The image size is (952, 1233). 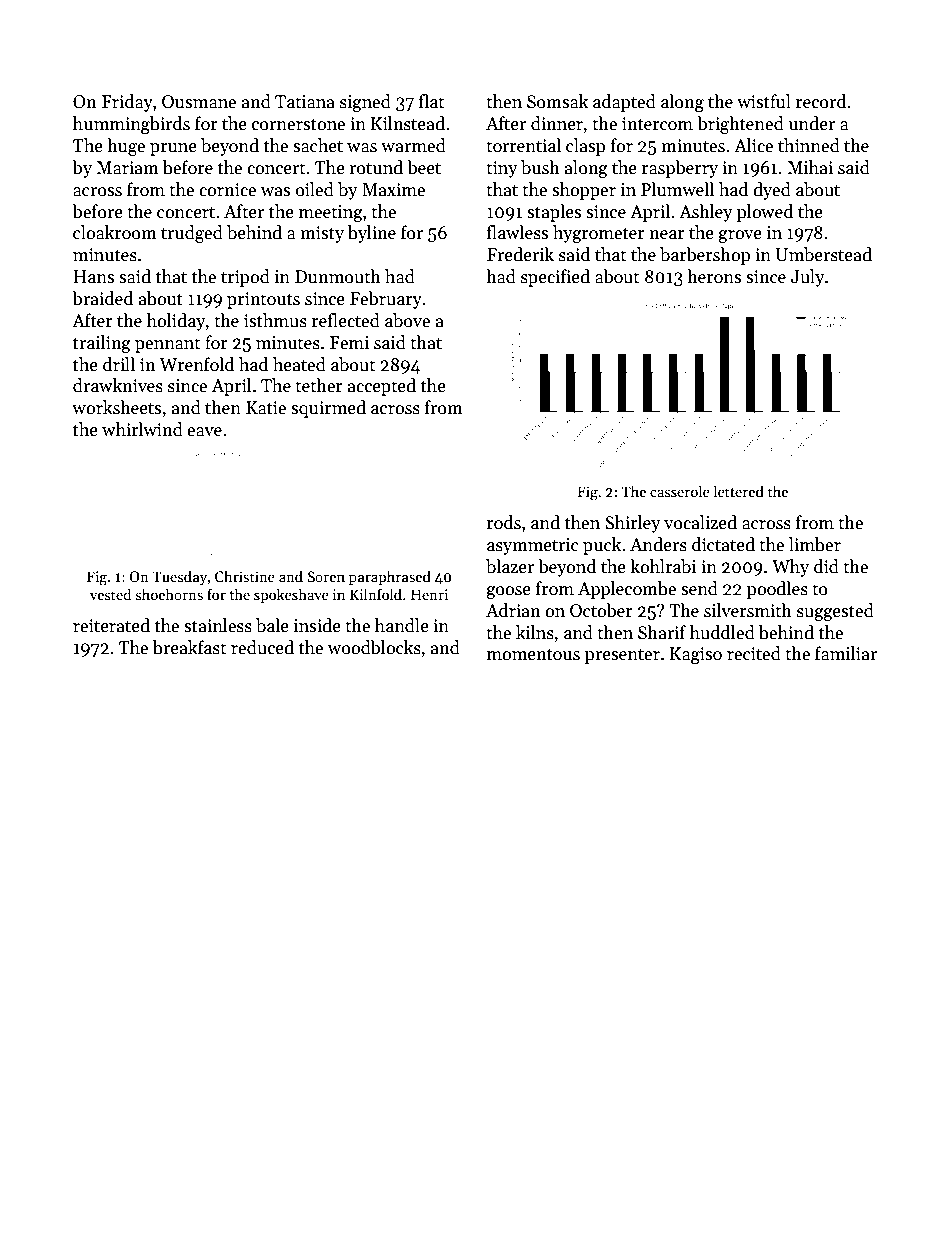 What do you see at coordinates (374, 647) in the screenshot?
I see `woodblocks` at bounding box center [374, 647].
